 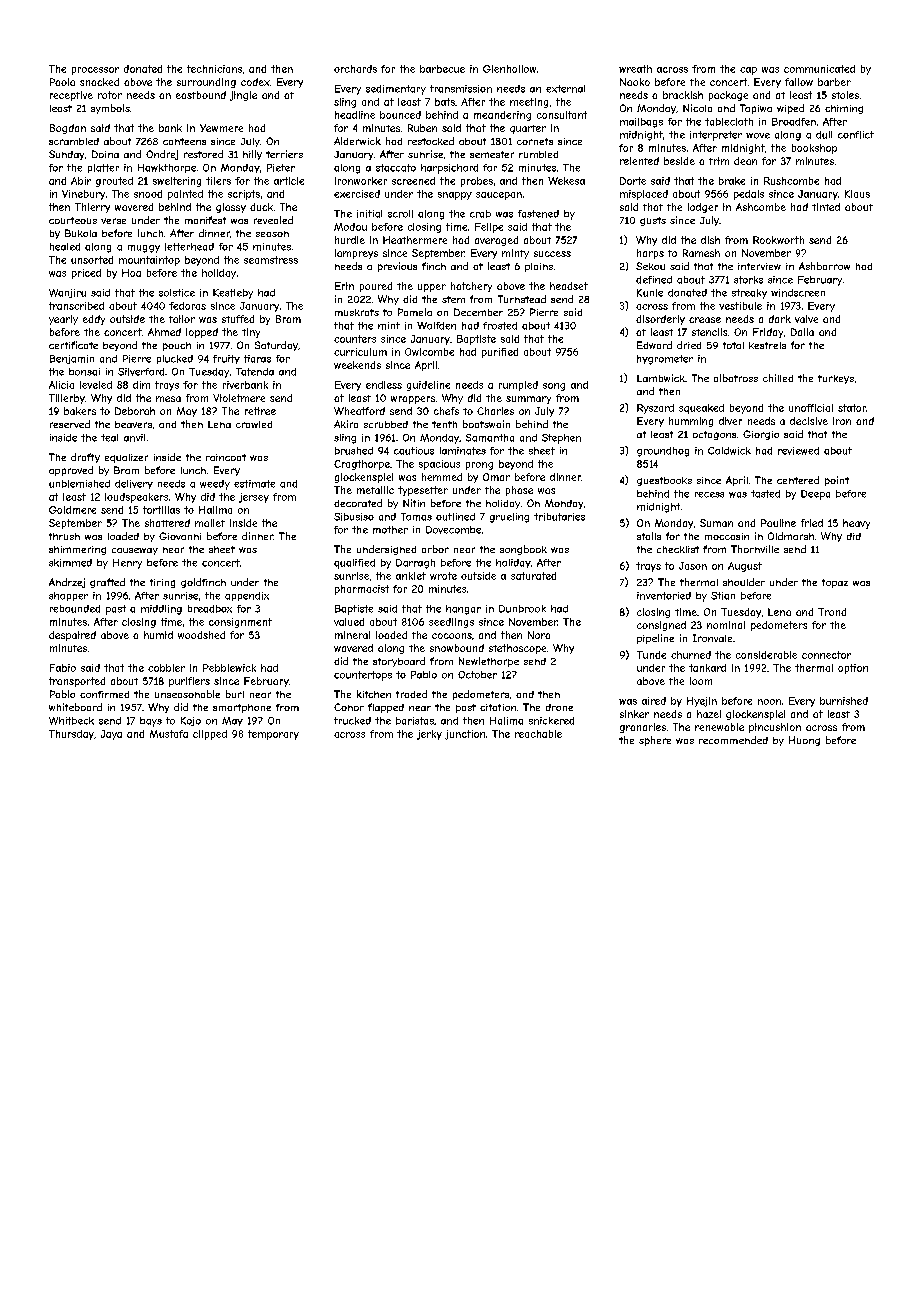 I want to click on tinted, so click(x=826, y=207).
